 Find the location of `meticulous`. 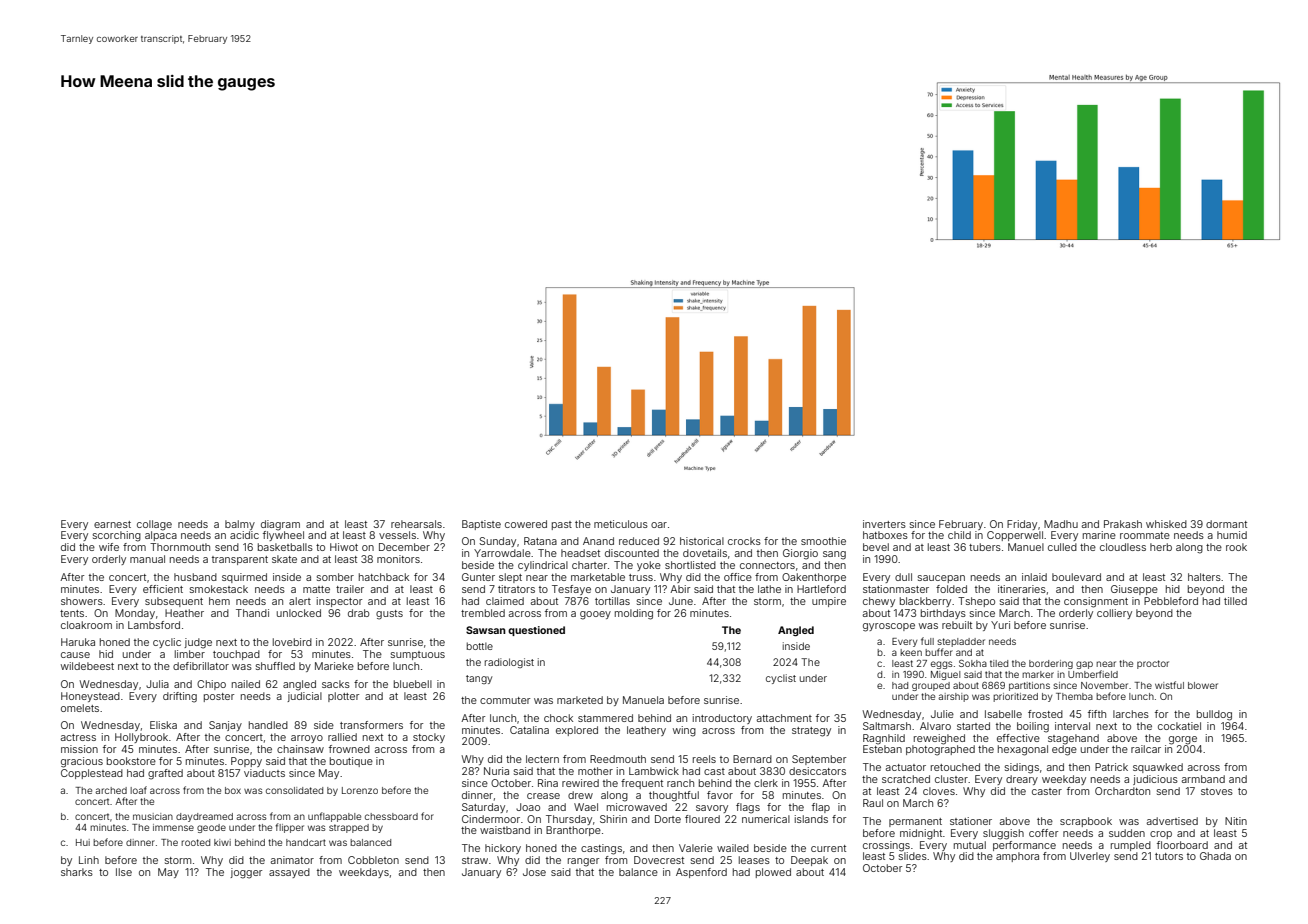

meticulous is located at coordinates (621, 524).
